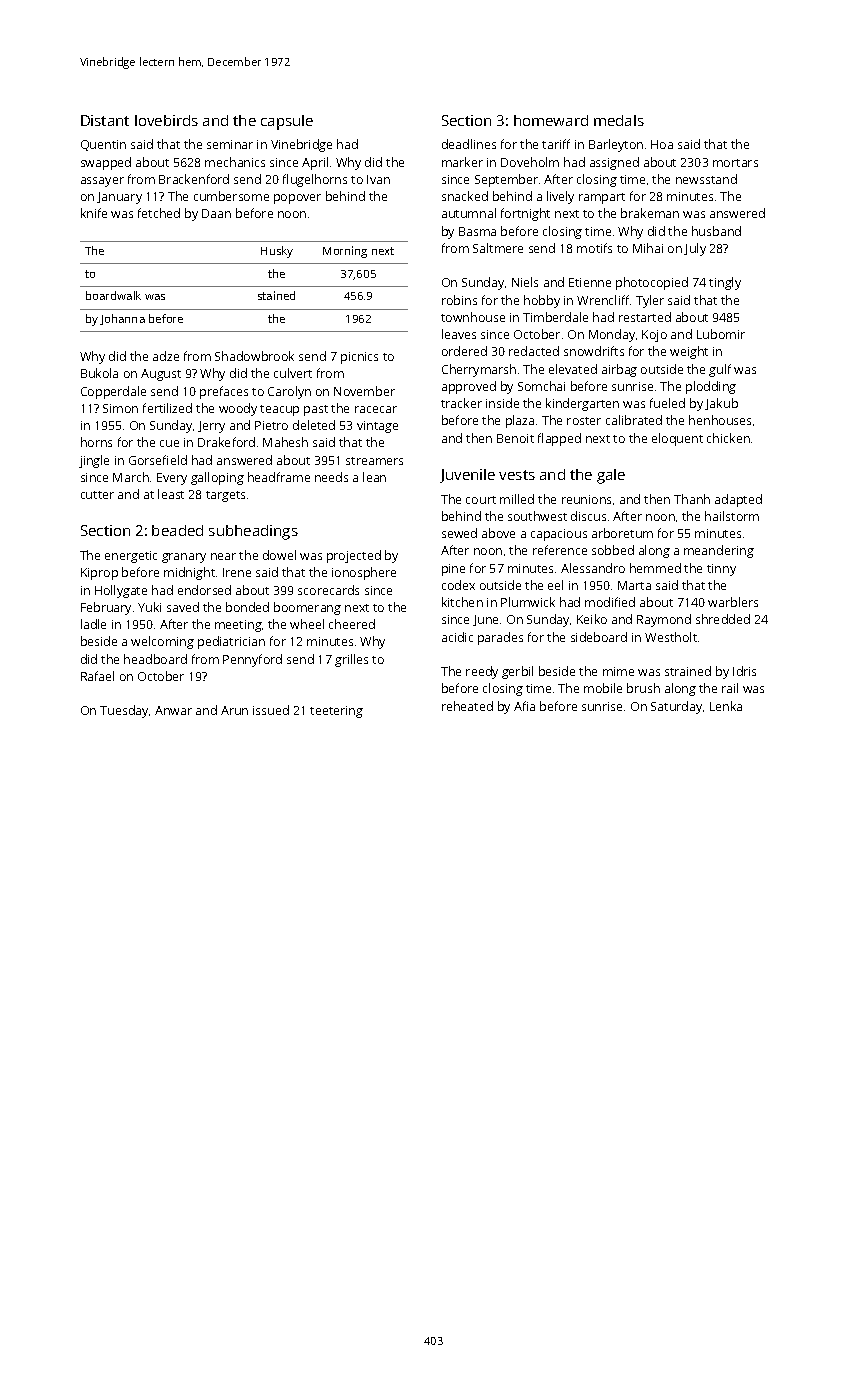 This screenshot has height=1400, width=849. Describe the element at coordinates (277, 252) in the screenshot. I see `Husky` at that location.
